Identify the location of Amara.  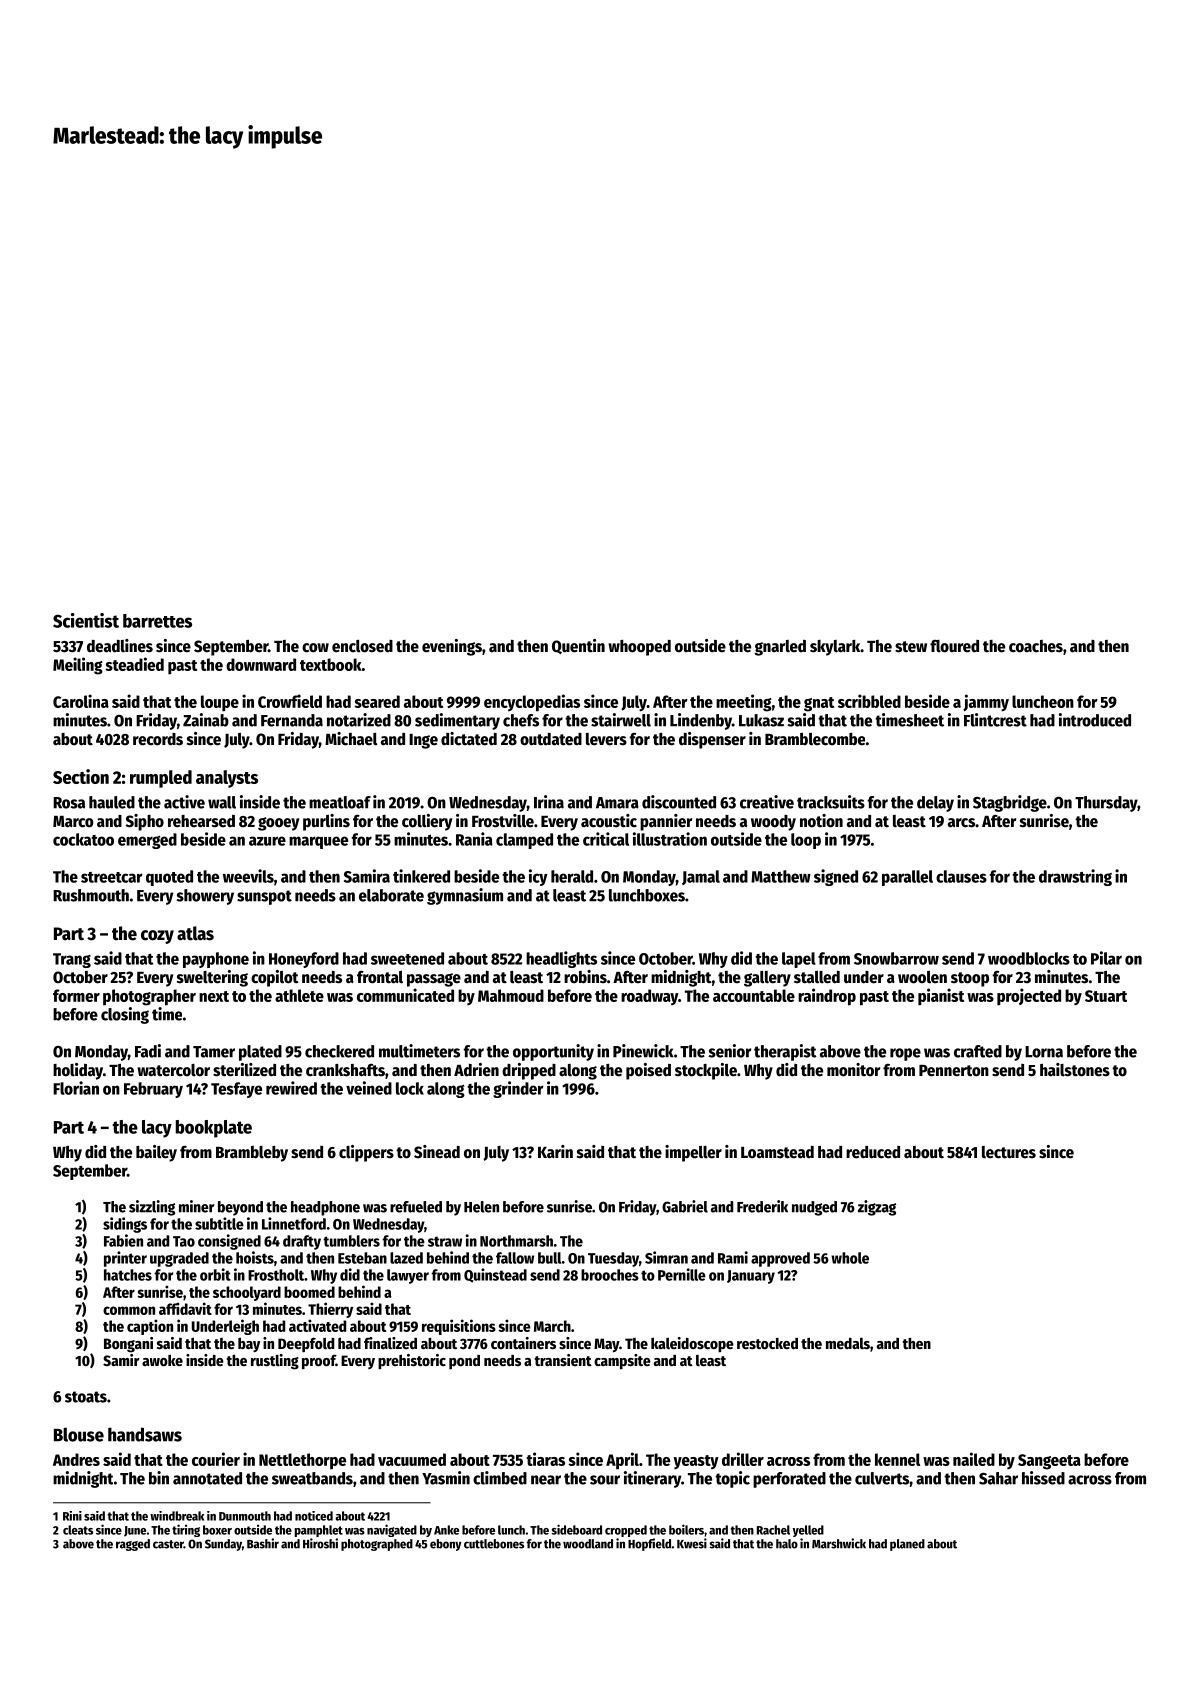
(617, 803).
